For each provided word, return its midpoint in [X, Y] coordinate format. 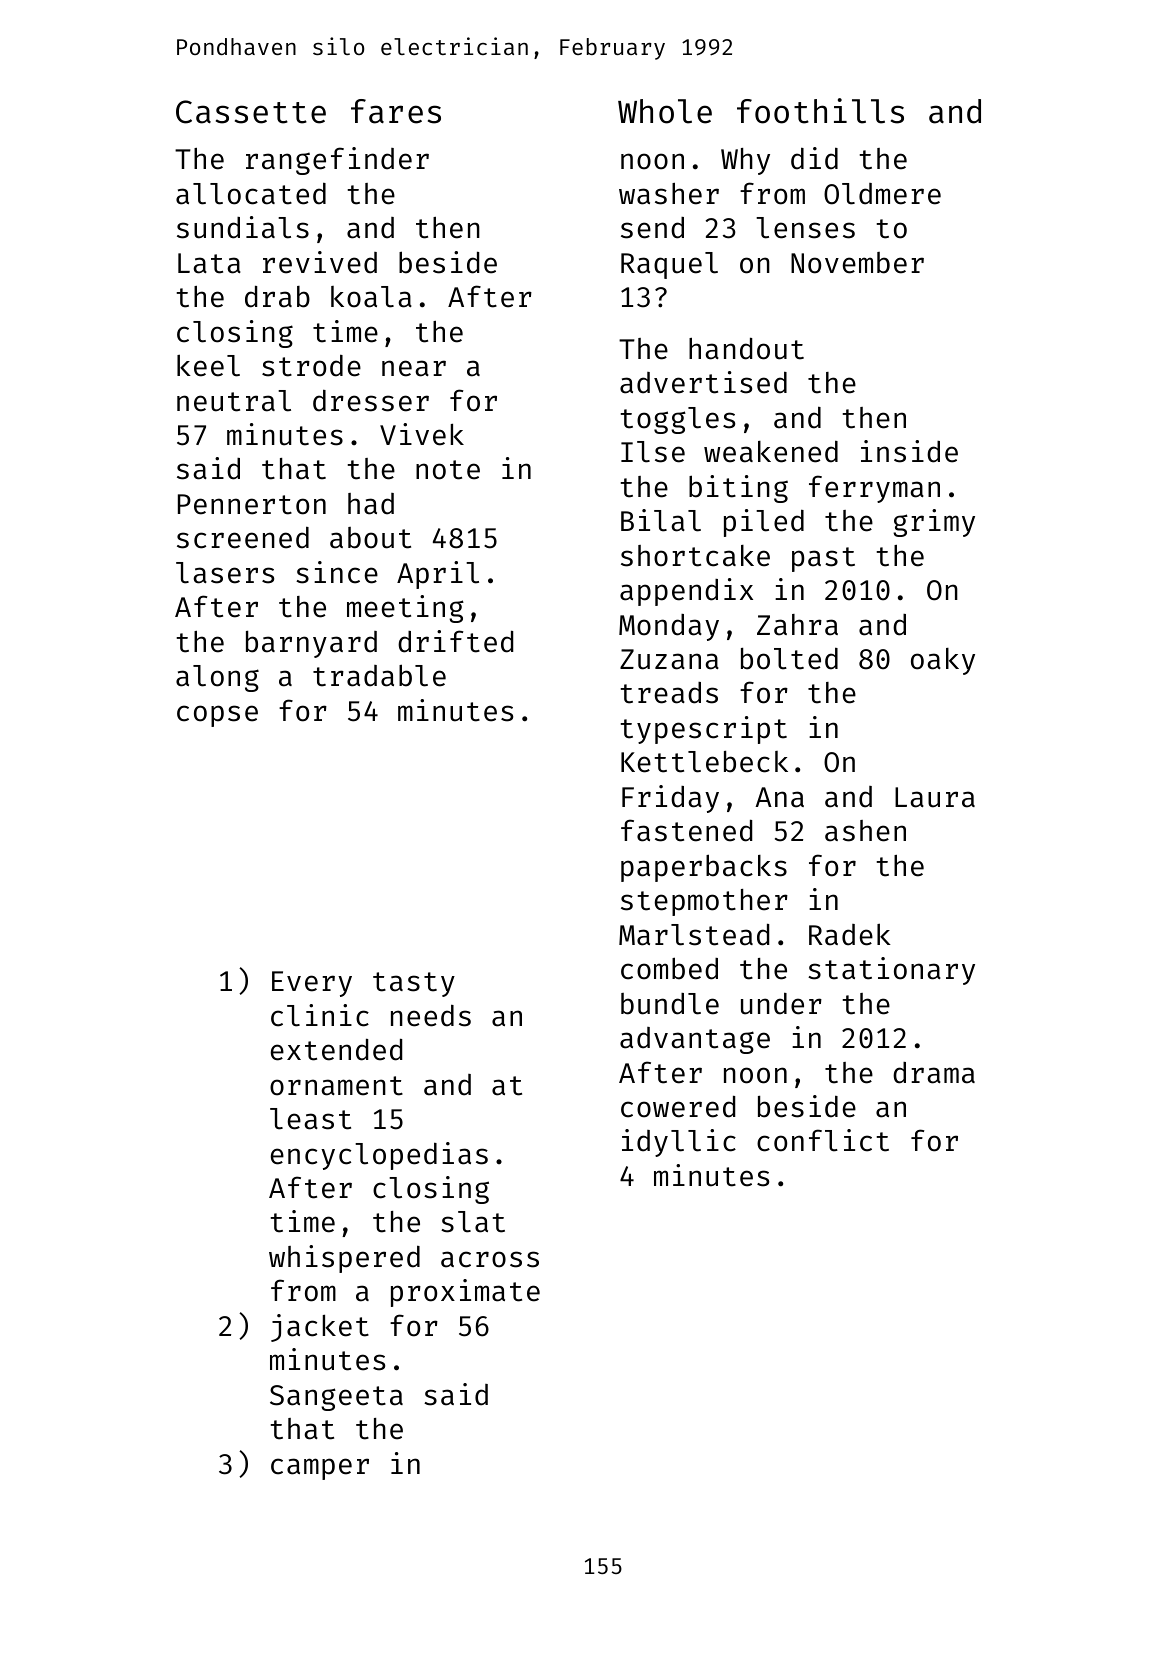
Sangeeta [336, 1398]
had [371, 504]
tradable [379, 675]
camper [320, 1469]
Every [312, 984]
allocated [251, 193]
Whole [665, 111]
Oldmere [882, 194]
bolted [789, 658]
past [823, 559]
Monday [669, 627]
